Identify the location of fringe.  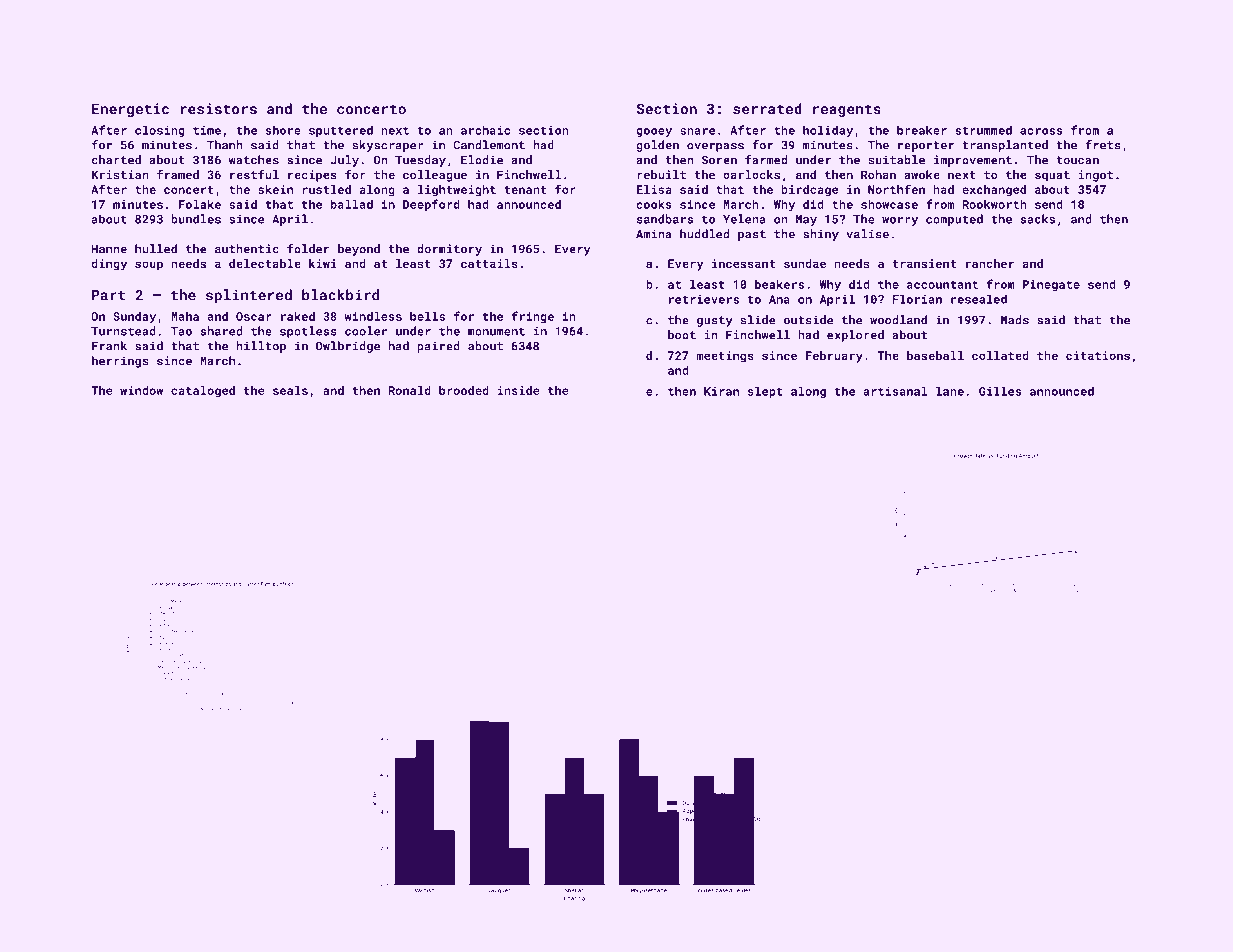
(533, 317).
